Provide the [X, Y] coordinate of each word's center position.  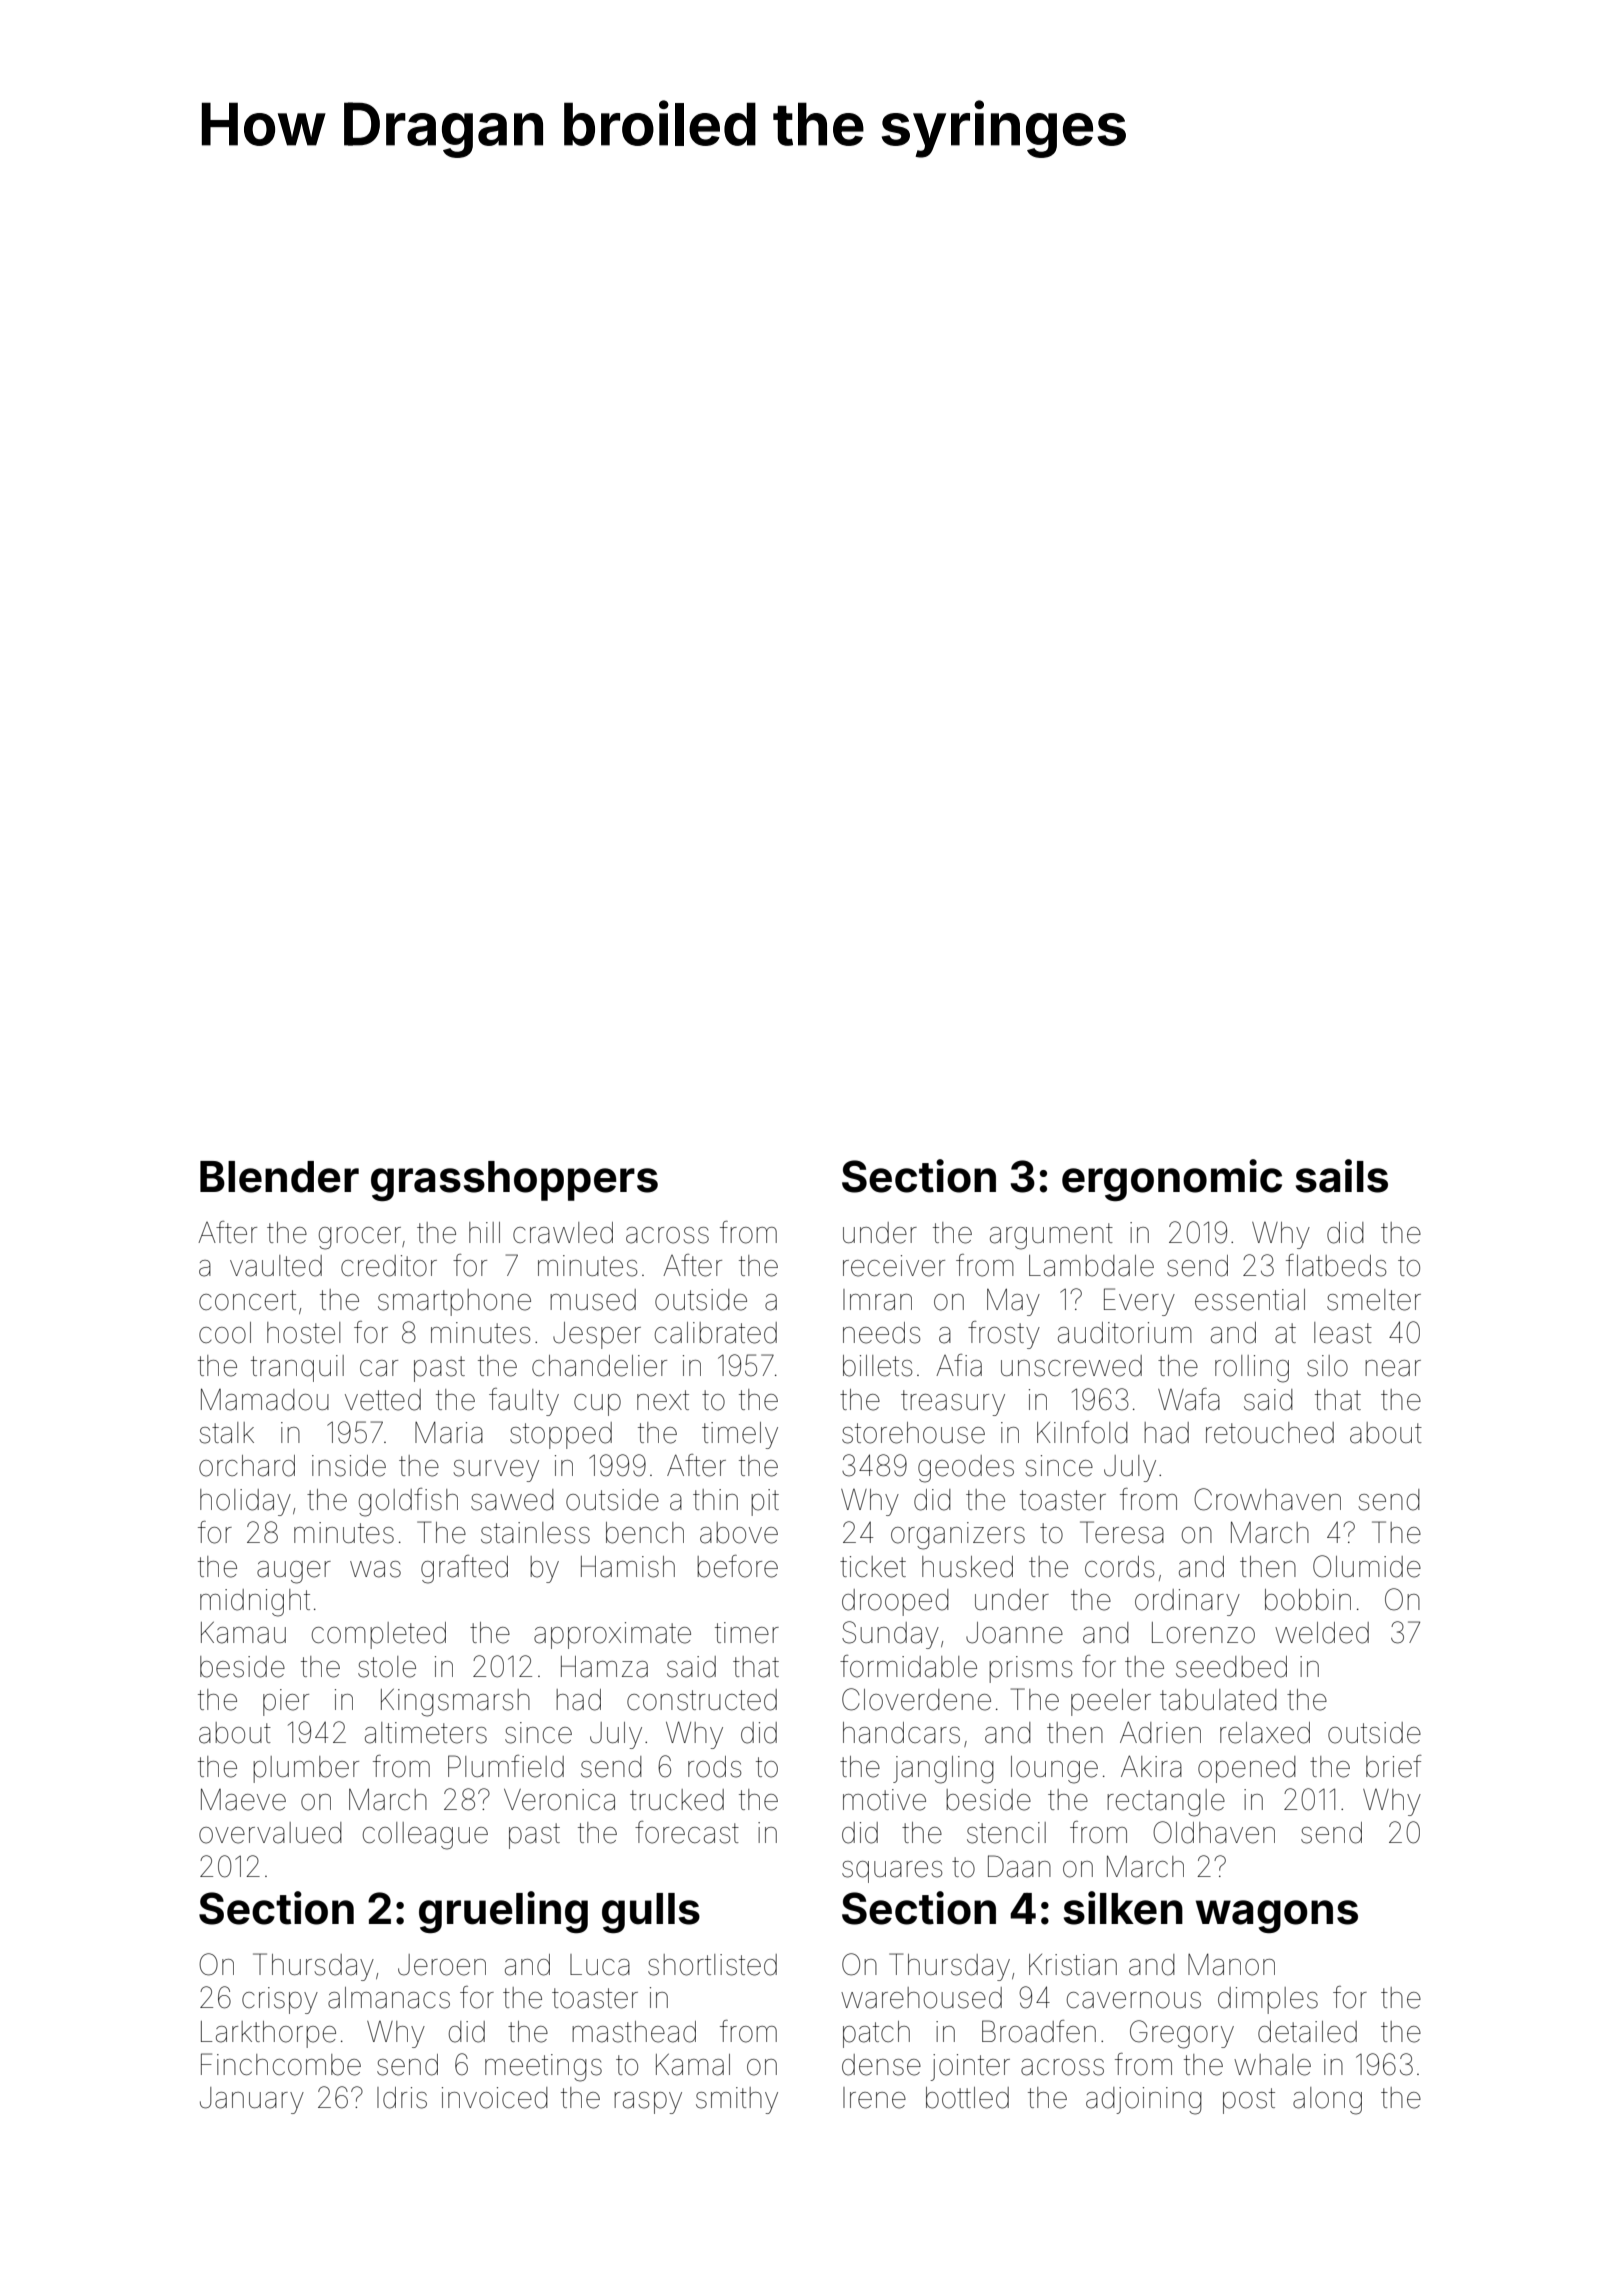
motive [884, 1800]
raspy [648, 2103]
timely [740, 1435]
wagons [1277, 1916]
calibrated [716, 1333]
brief [1394, 1766]
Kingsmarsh [455, 1703]
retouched [1270, 1433]
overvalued [270, 1833]
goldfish [408, 1502]
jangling [943, 1770]
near [1393, 1368]
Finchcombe [281, 2064]
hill [484, 1232]
